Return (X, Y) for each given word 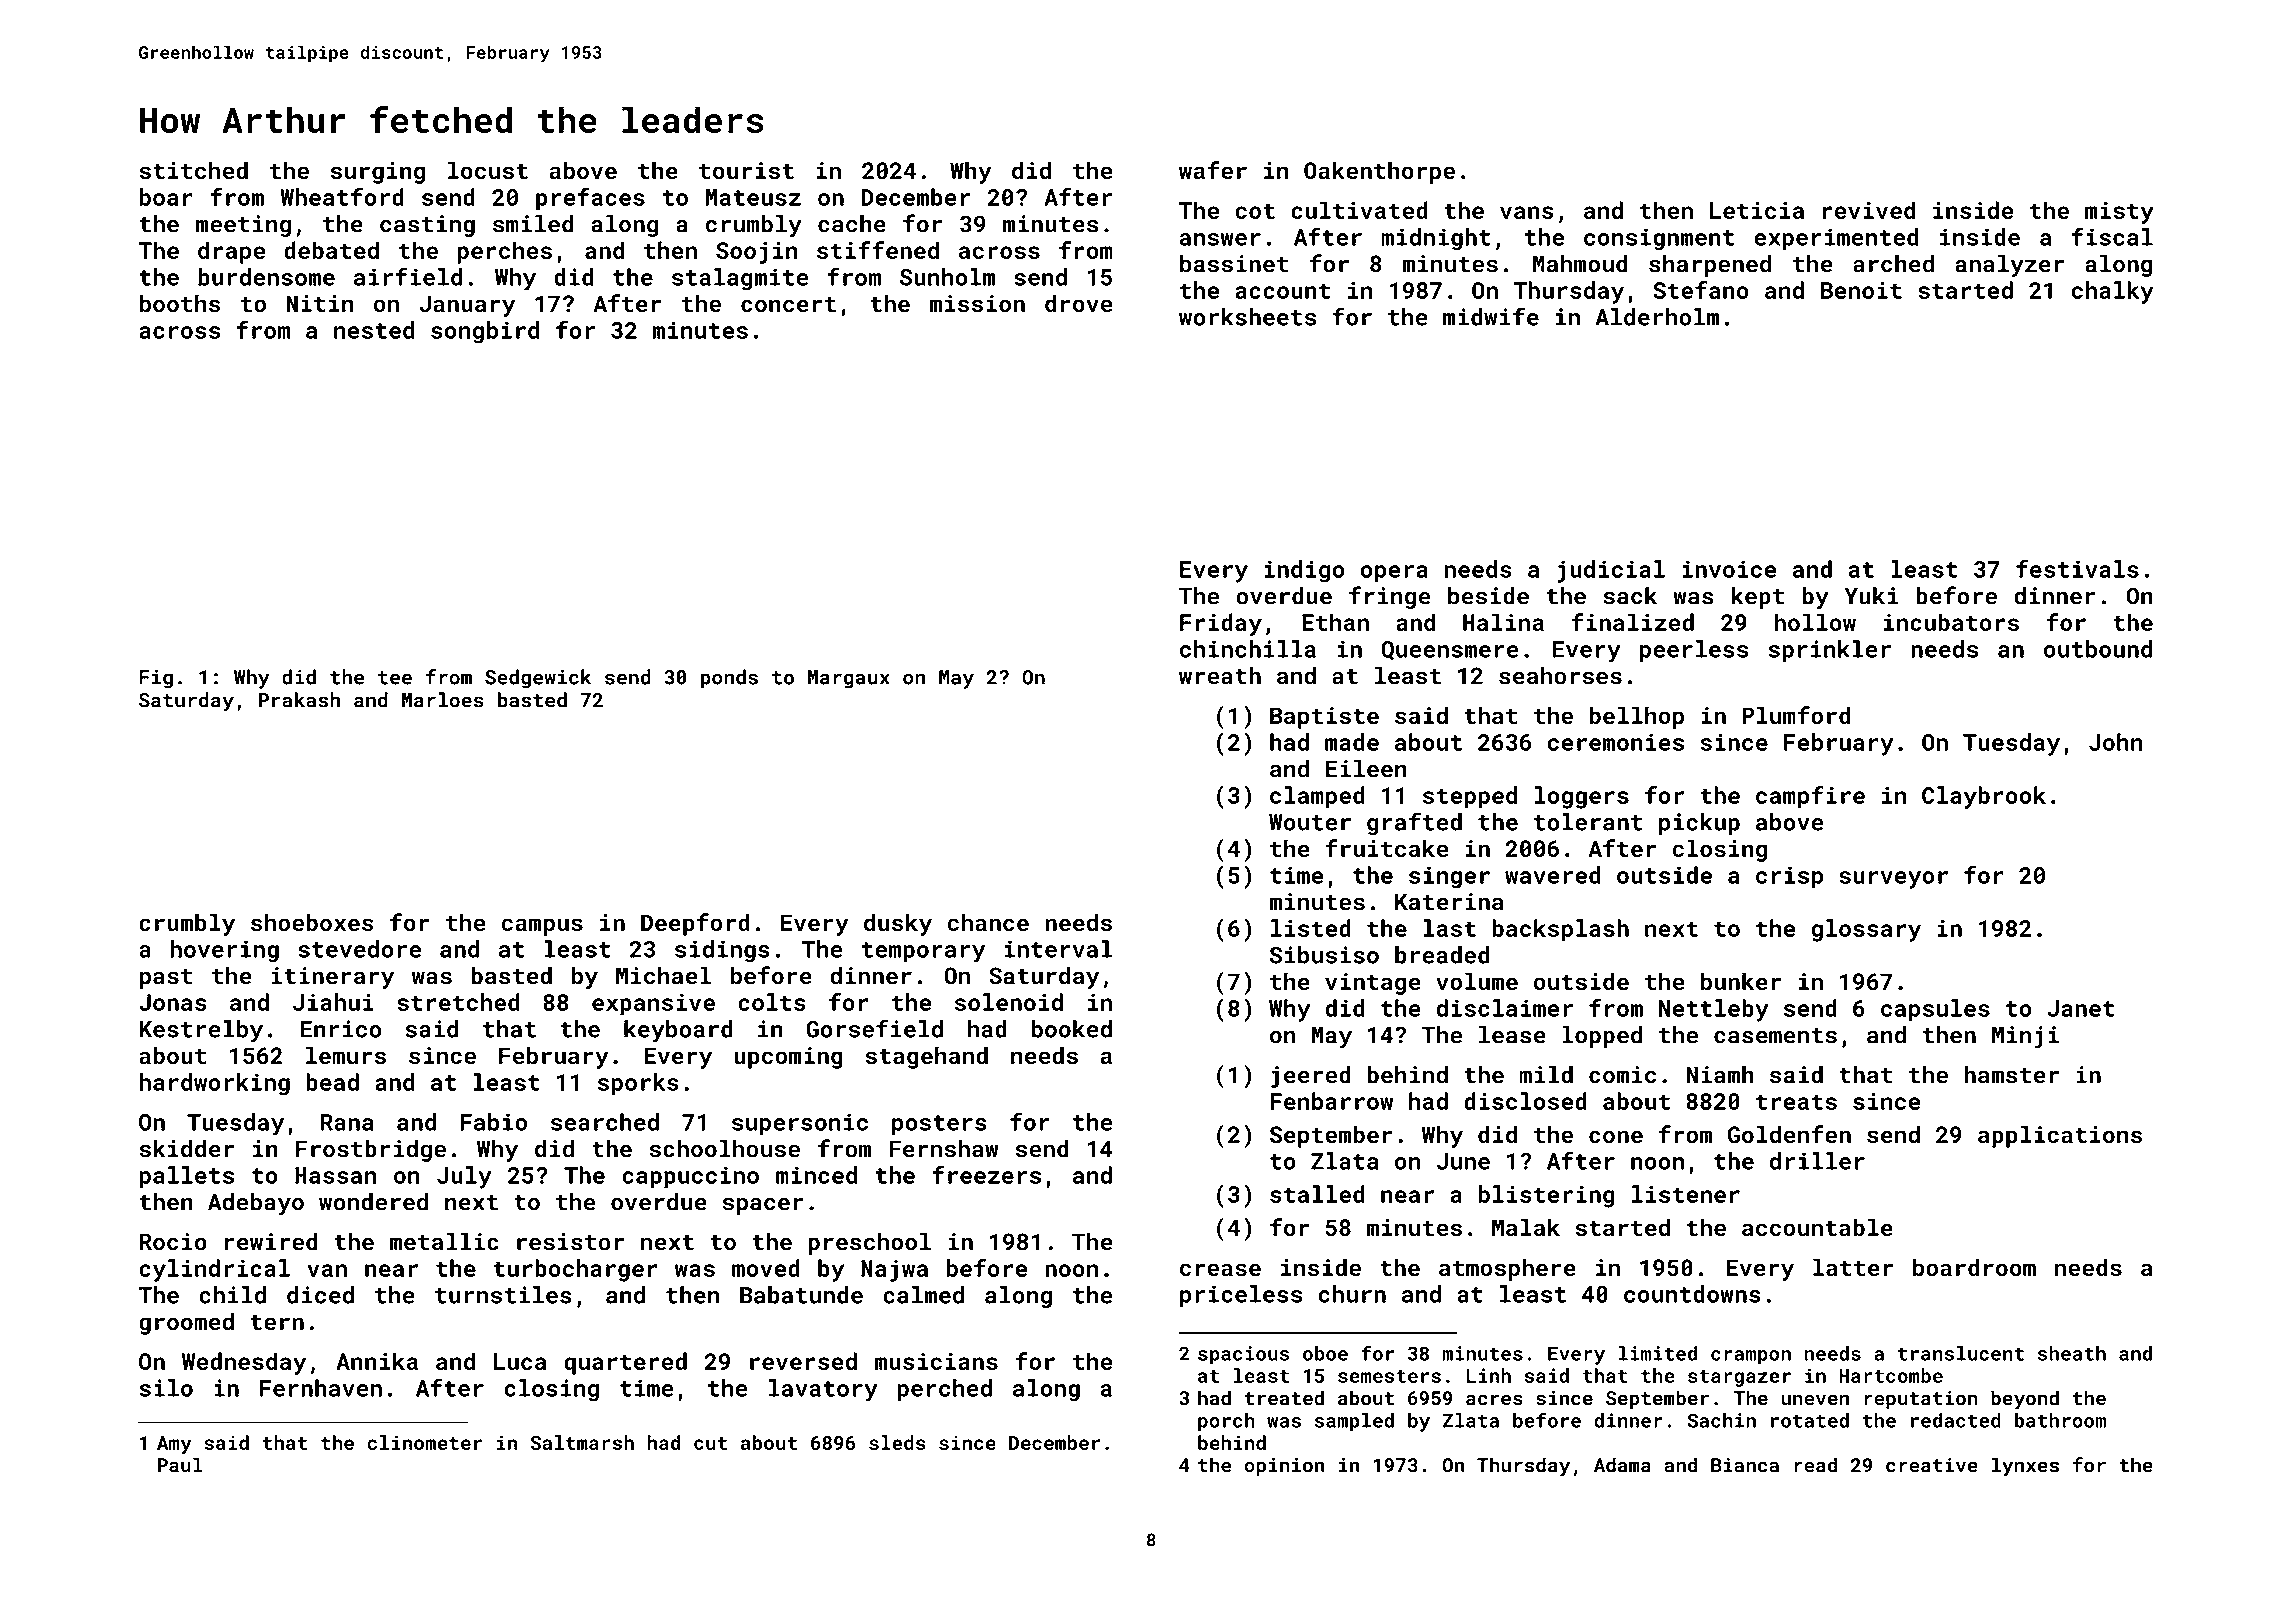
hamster (2011, 1074)
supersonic (800, 1124)
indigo (1304, 571)
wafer (1213, 170)
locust (488, 170)
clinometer (424, 1442)
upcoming (788, 1058)
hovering (224, 951)
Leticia (1757, 210)
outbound (2098, 649)
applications (2060, 1136)
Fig (156, 679)
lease (1512, 1035)
